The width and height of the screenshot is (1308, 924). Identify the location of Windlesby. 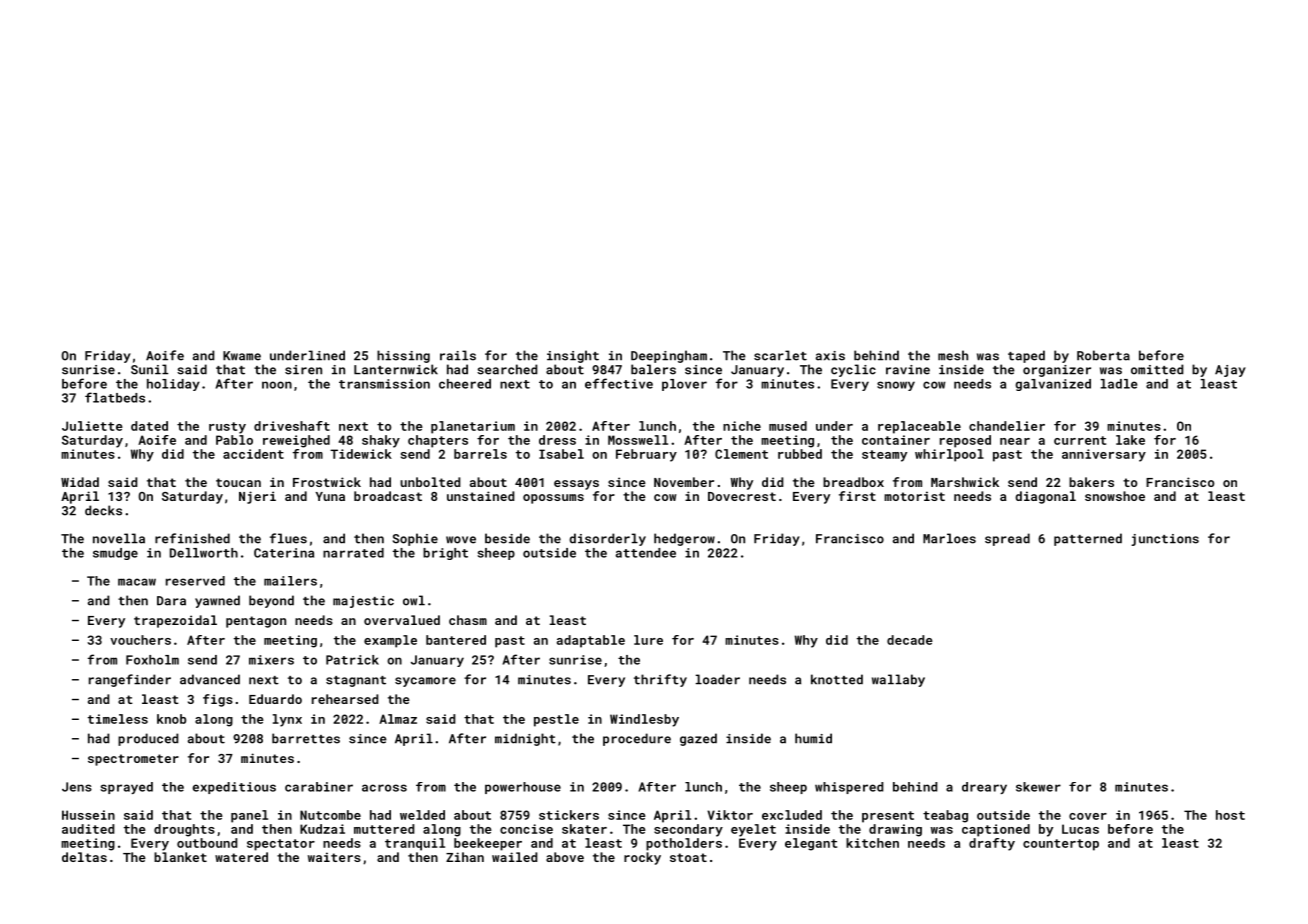
(644, 720).
